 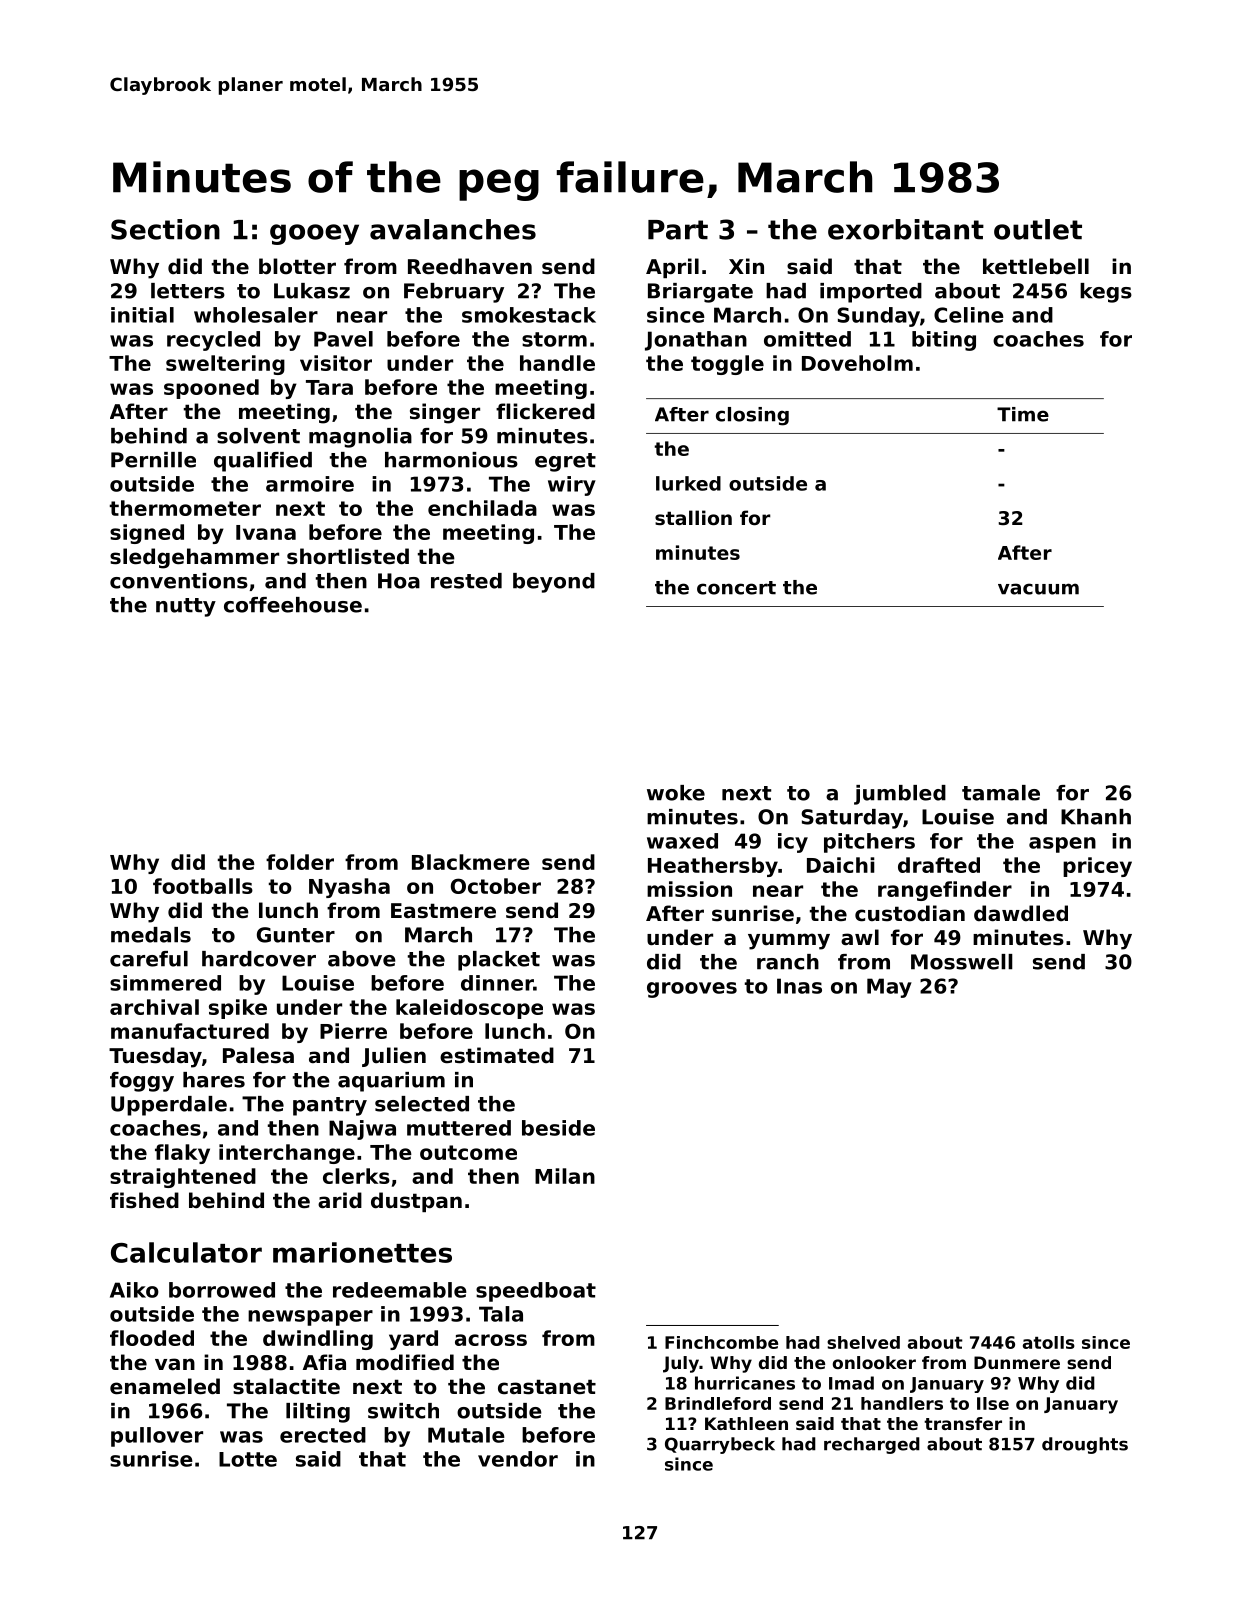 I want to click on Time, so click(x=1023, y=414).
